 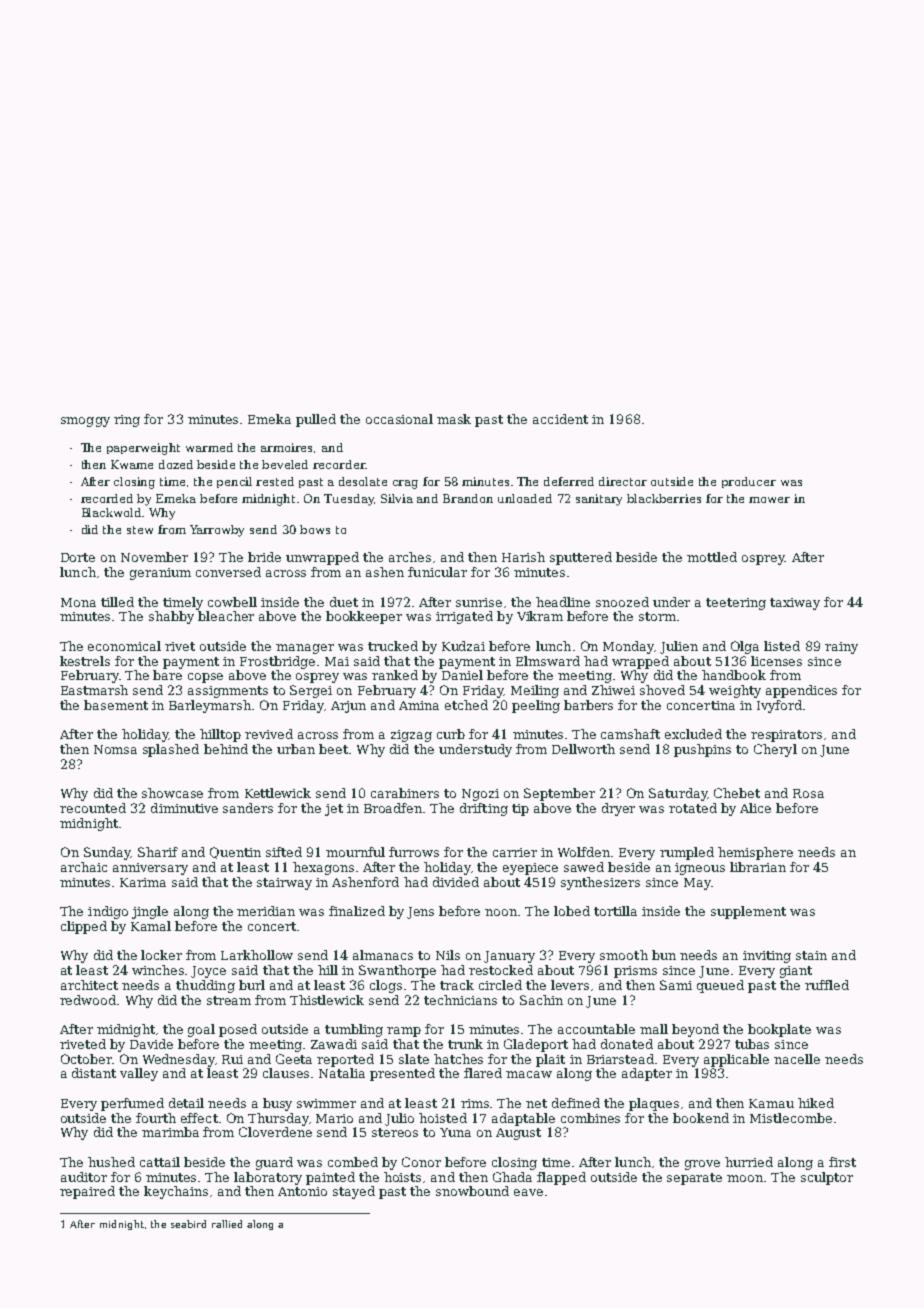 I want to click on irrigated, so click(x=464, y=617).
